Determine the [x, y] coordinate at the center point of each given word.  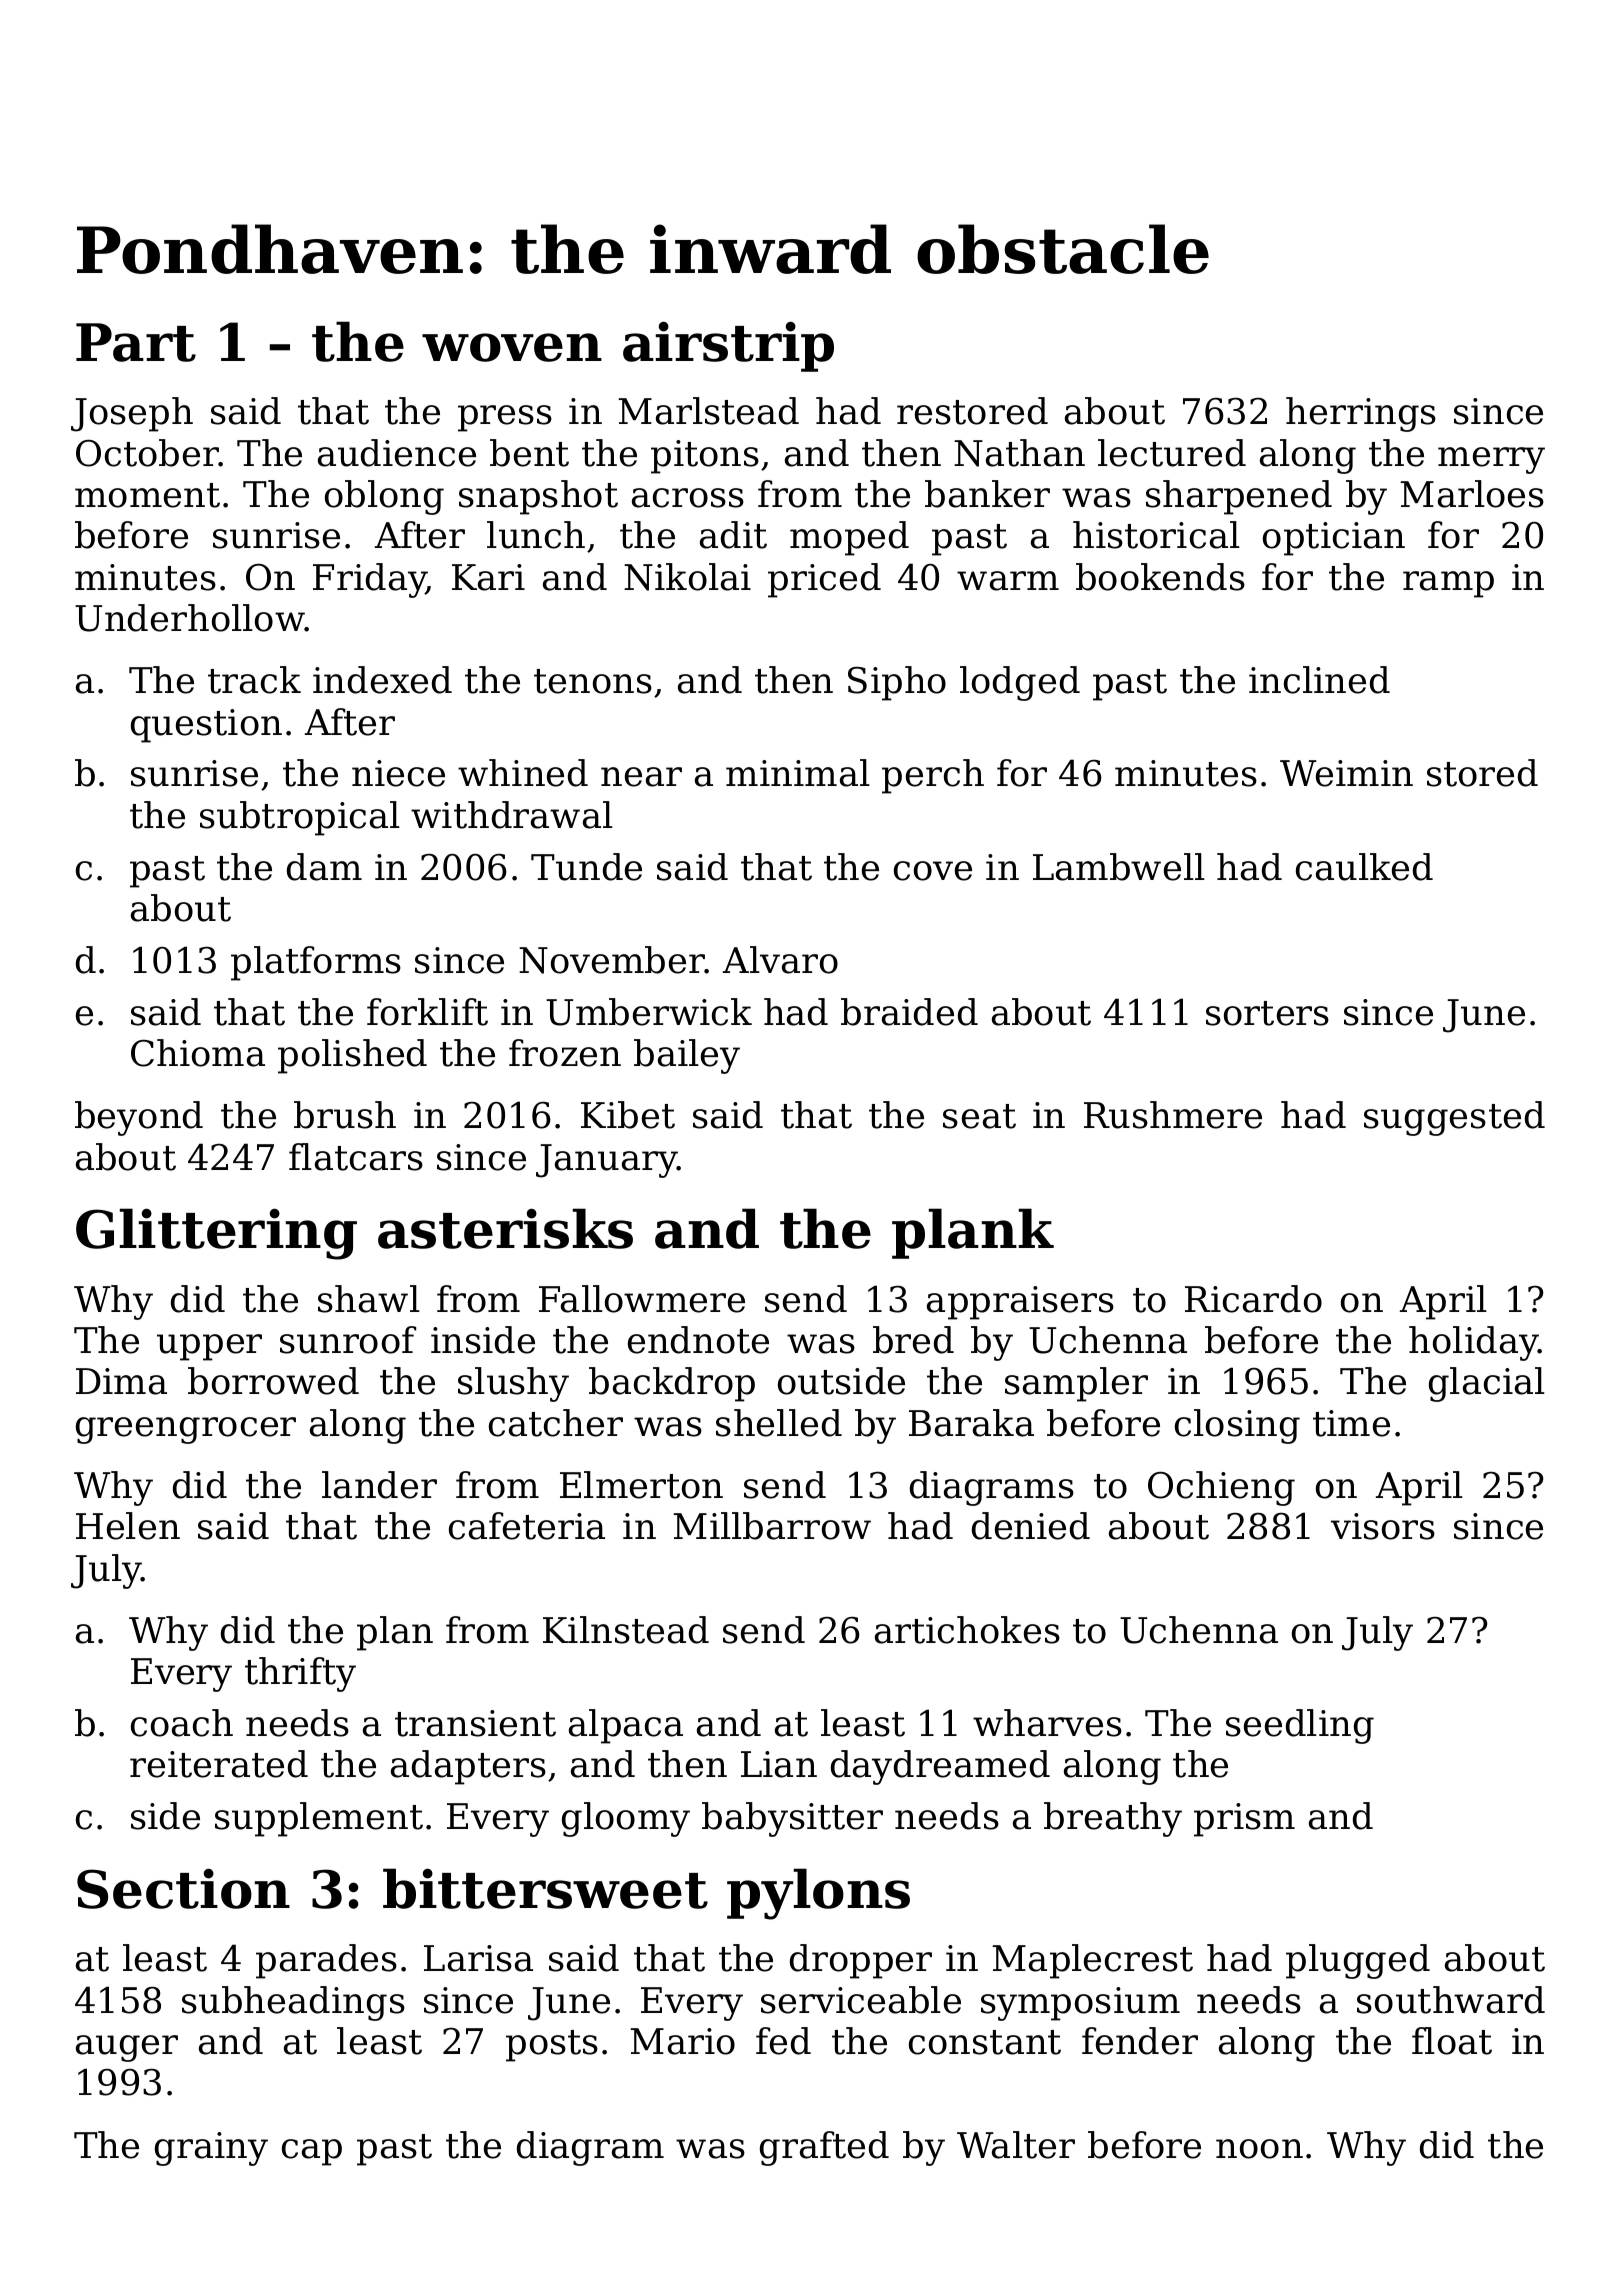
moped [849, 538]
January [607, 1161]
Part [136, 342]
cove [933, 871]
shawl [369, 1299]
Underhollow [190, 618]
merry [1491, 460]
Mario [683, 2041]
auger [127, 2048]
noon [1259, 2149]
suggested [1454, 1118]
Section [183, 1889]
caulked [1364, 867]
